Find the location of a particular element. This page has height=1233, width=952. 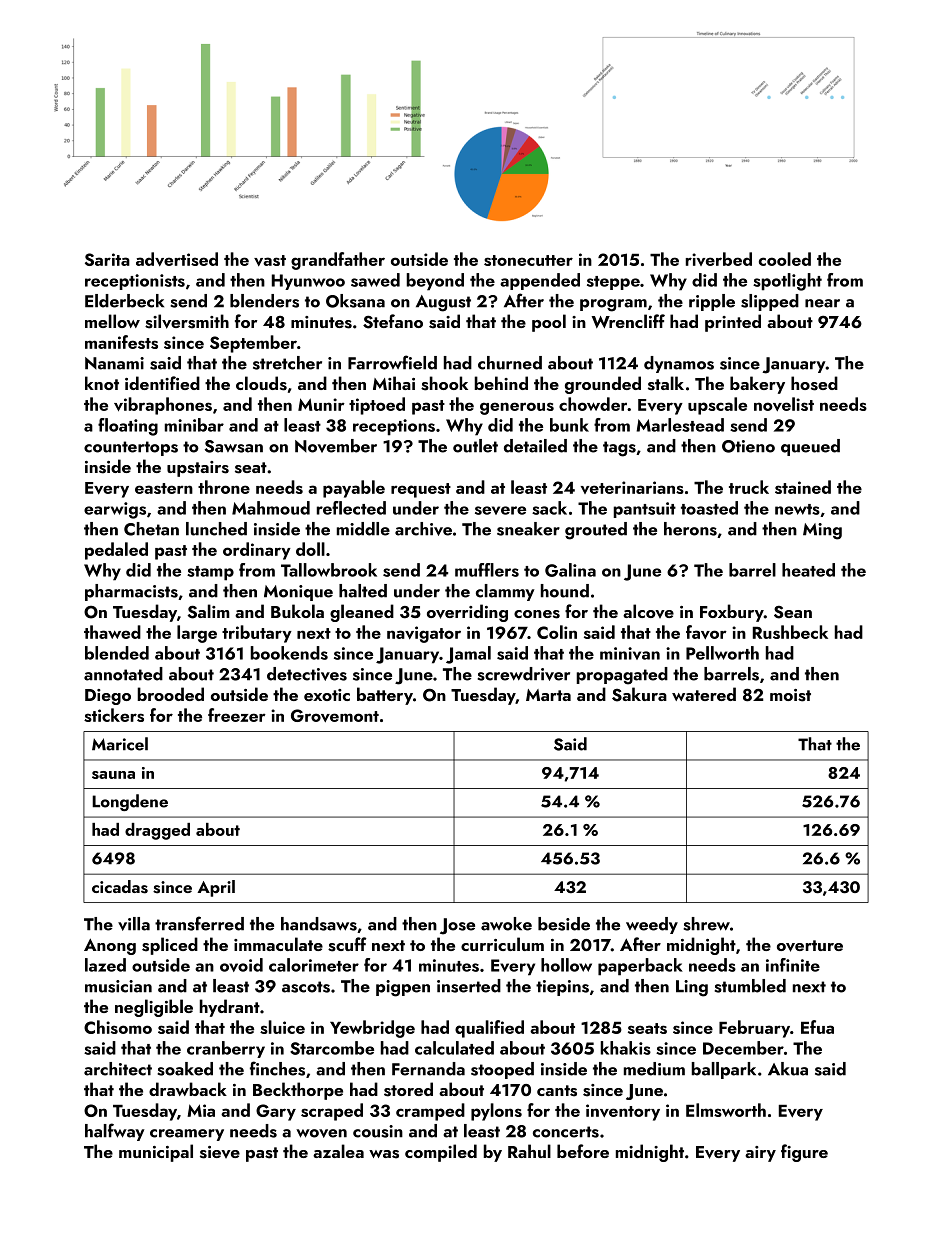

receptions is located at coordinates (394, 427).
